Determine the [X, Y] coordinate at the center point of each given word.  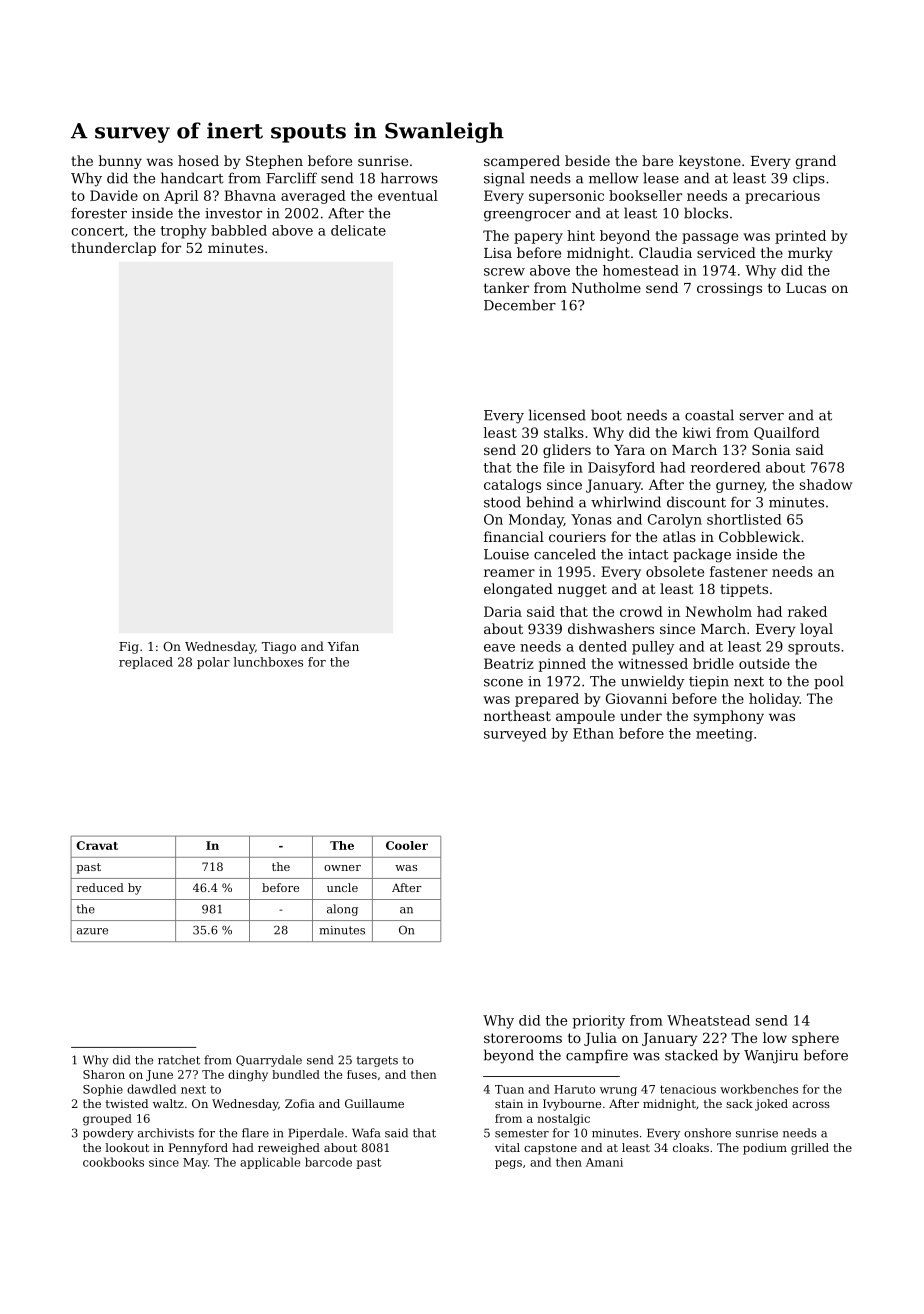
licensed [557, 415]
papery [538, 238]
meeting [724, 735]
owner [342, 868]
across [811, 1105]
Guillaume [374, 1103]
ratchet [179, 1060]
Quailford [787, 433]
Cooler [407, 845]
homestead [641, 270]
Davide [114, 195]
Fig [129, 648]
